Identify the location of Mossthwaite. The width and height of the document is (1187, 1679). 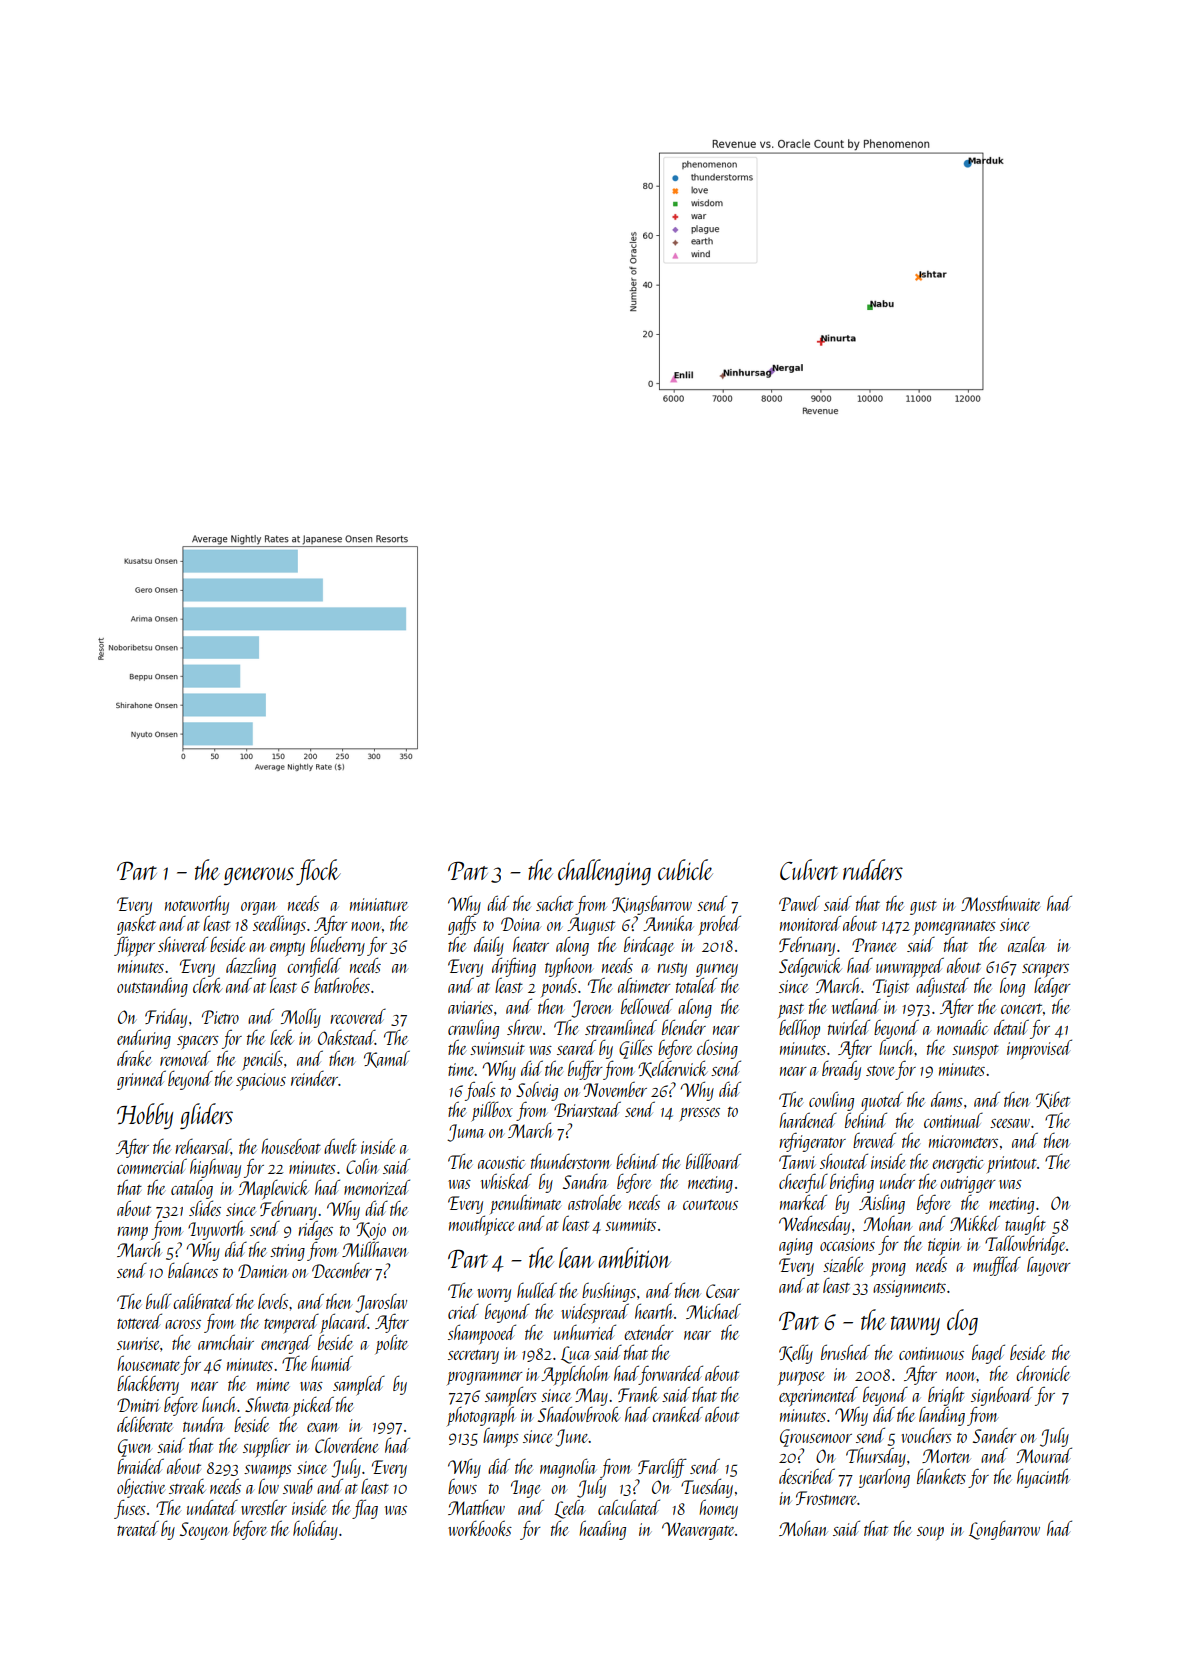
(1000, 903).
